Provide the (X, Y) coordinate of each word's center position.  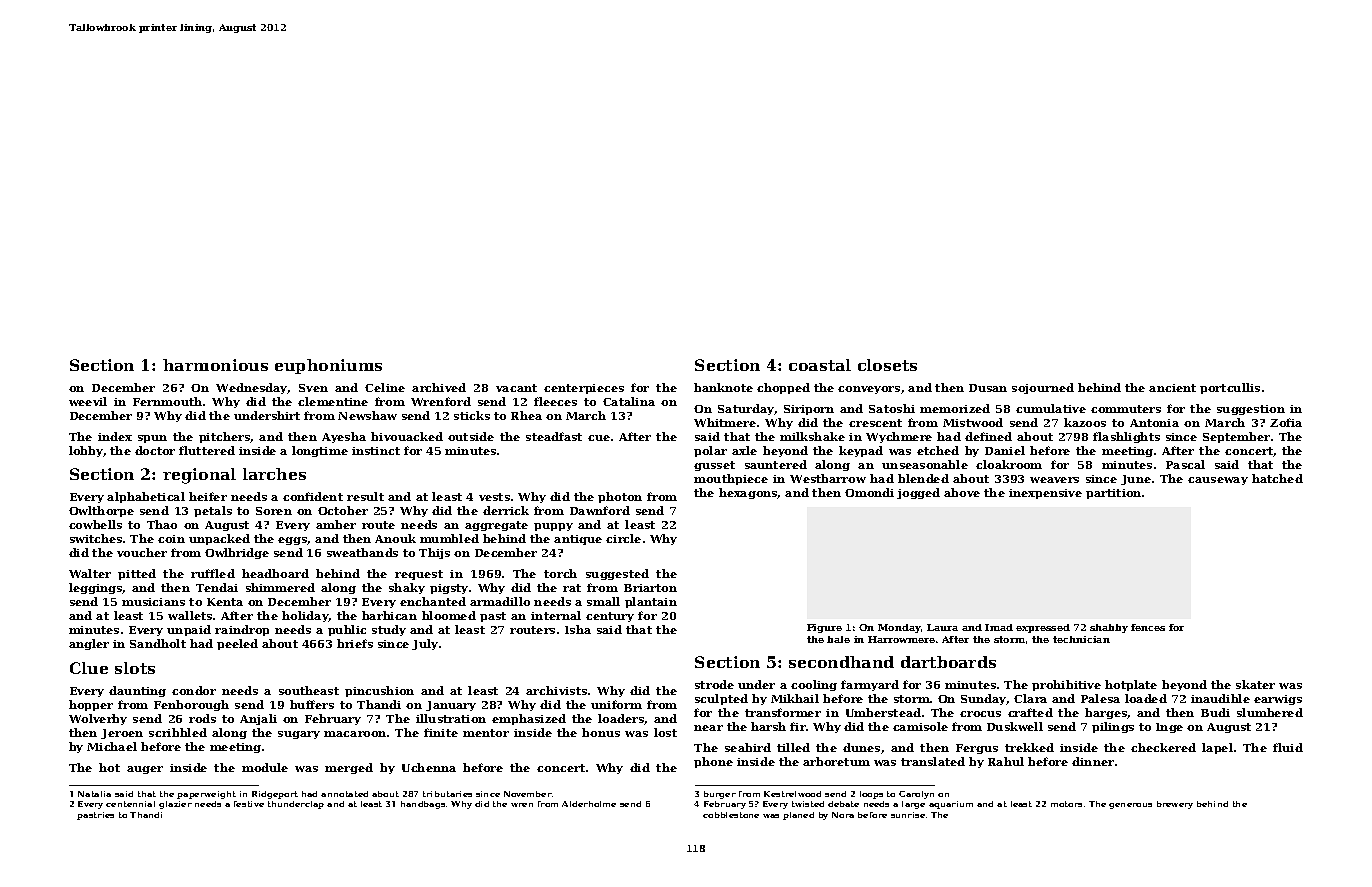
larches (274, 474)
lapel (1217, 748)
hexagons (748, 493)
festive (249, 804)
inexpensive (1045, 494)
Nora (843, 815)
